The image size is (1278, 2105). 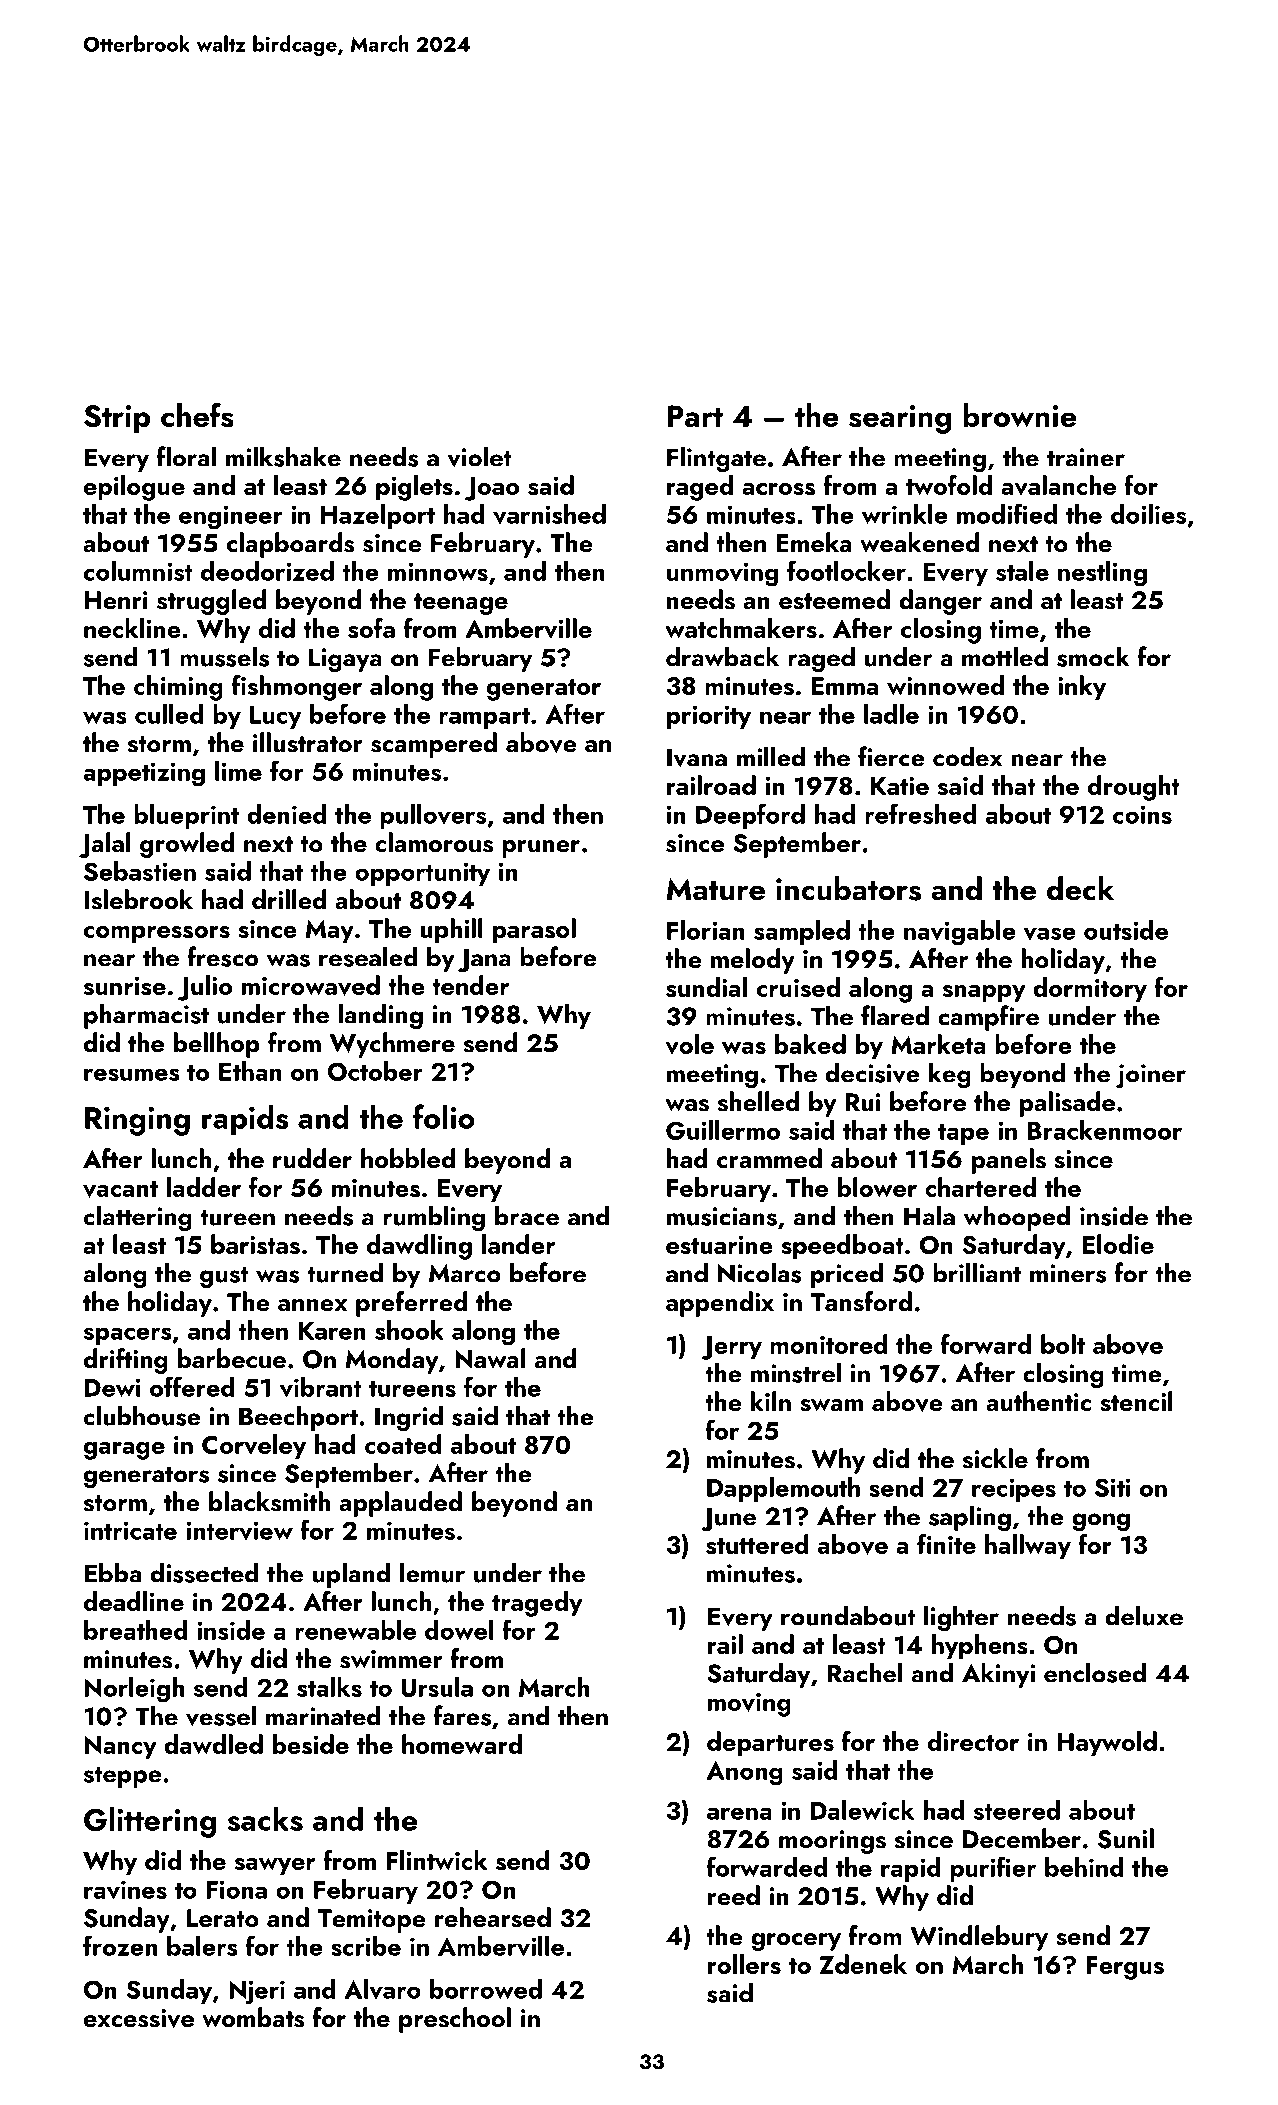 I want to click on landing, so click(x=380, y=1016).
